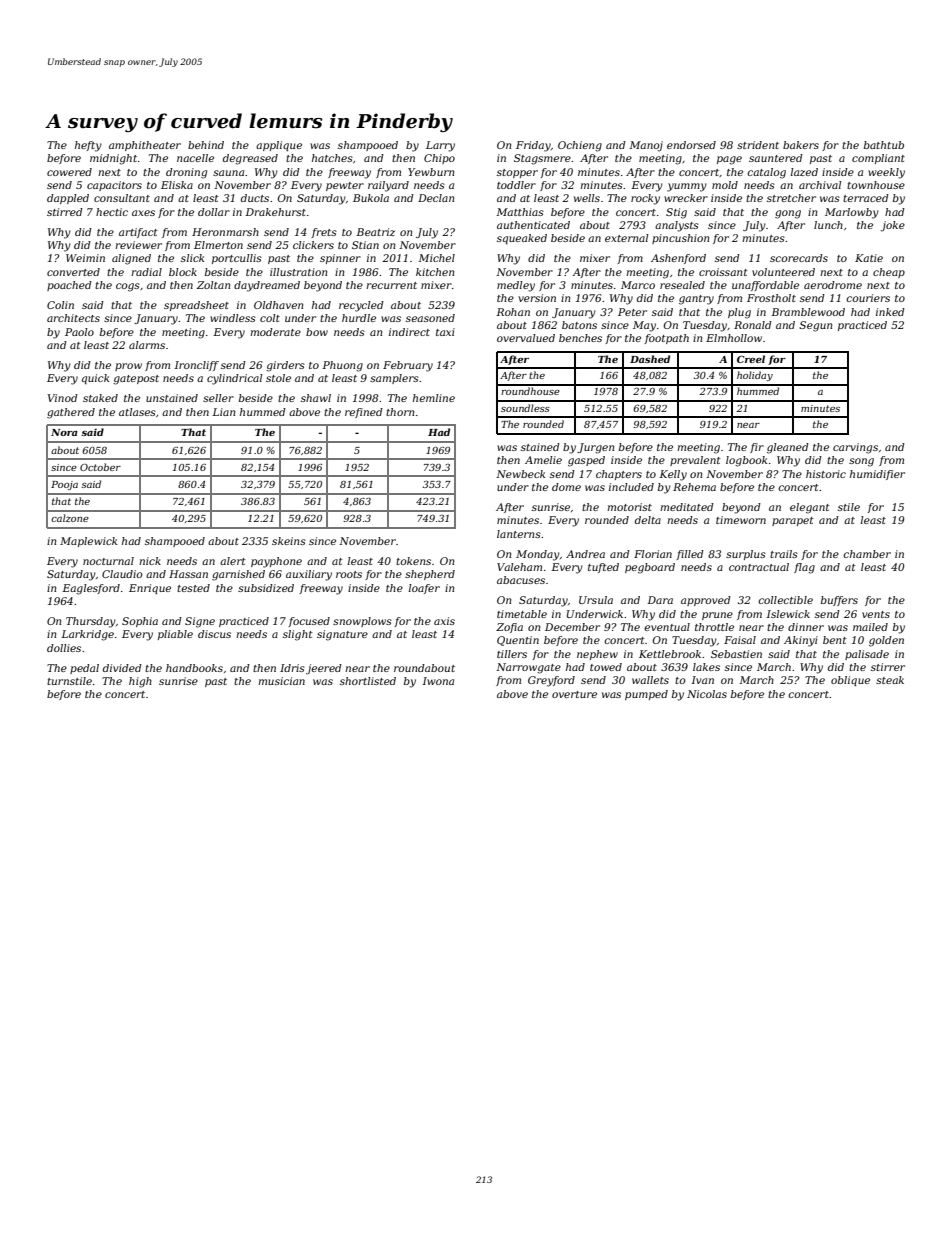  I want to click on architects, so click(73, 318).
